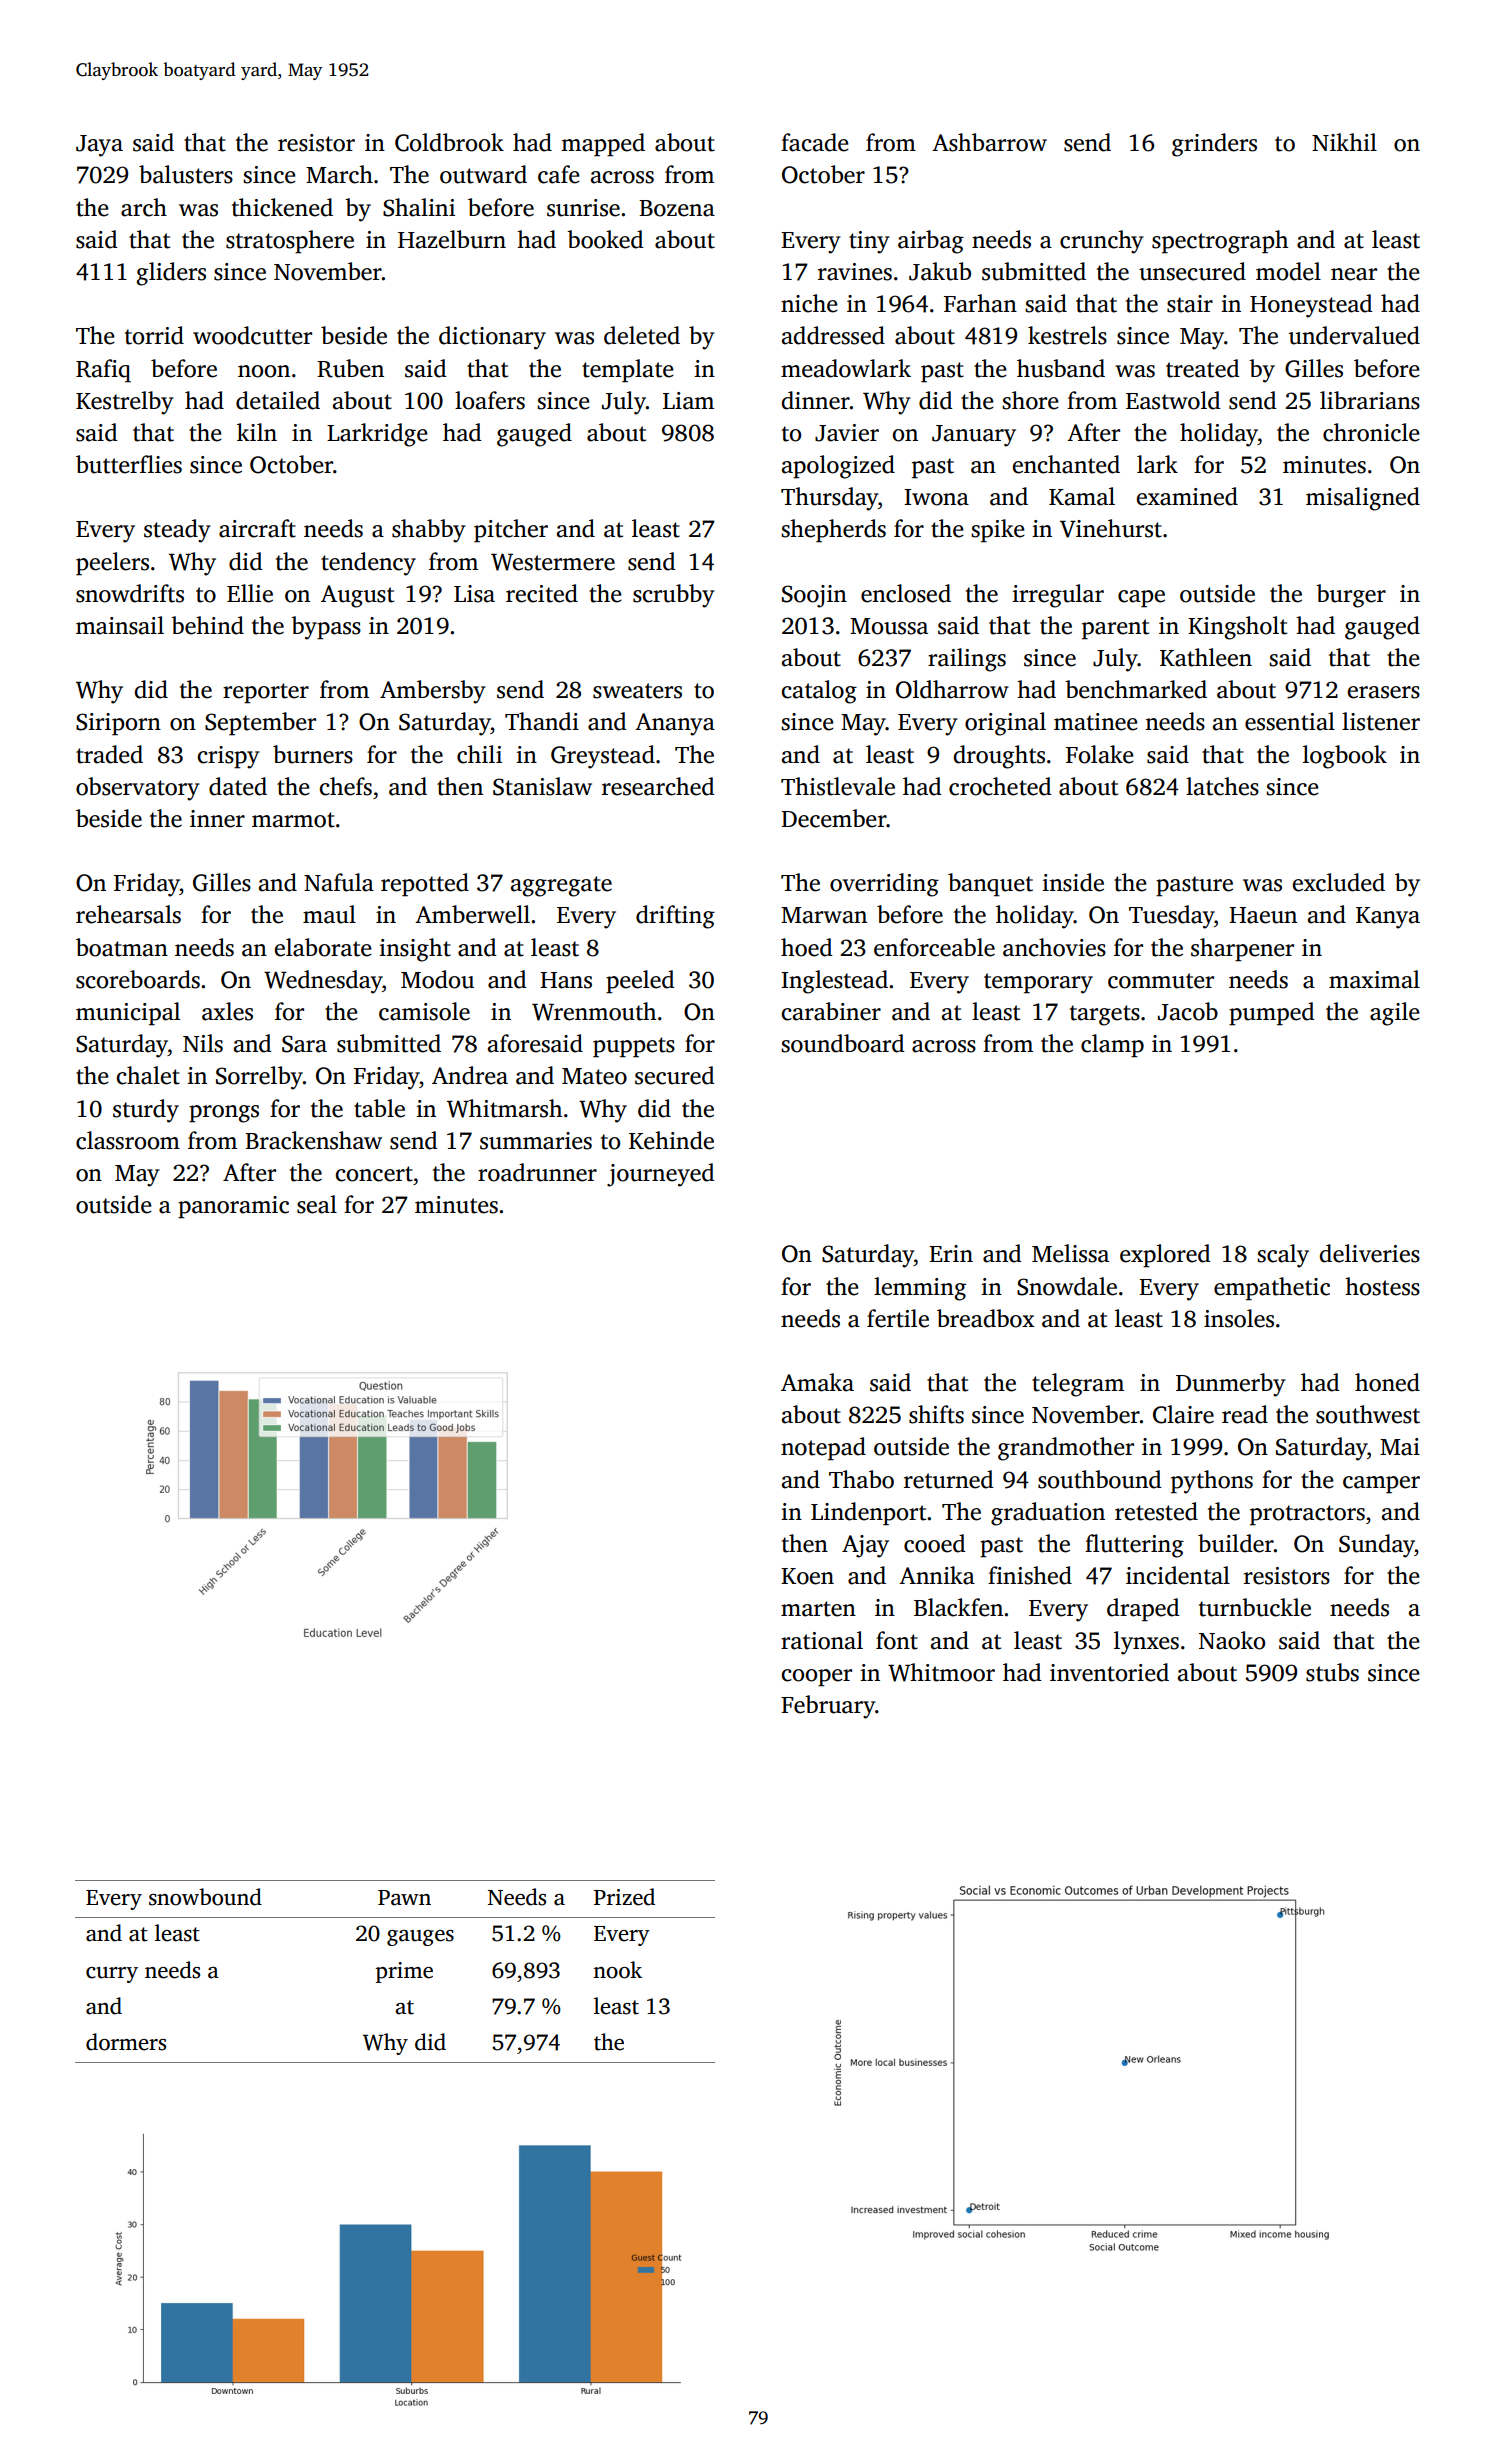 This screenshot has height=2464, width=1496. What do you see at coordinates (233, 1207) in the screenshot?
I see `panoramic` at bounding box center [233, 1207].
